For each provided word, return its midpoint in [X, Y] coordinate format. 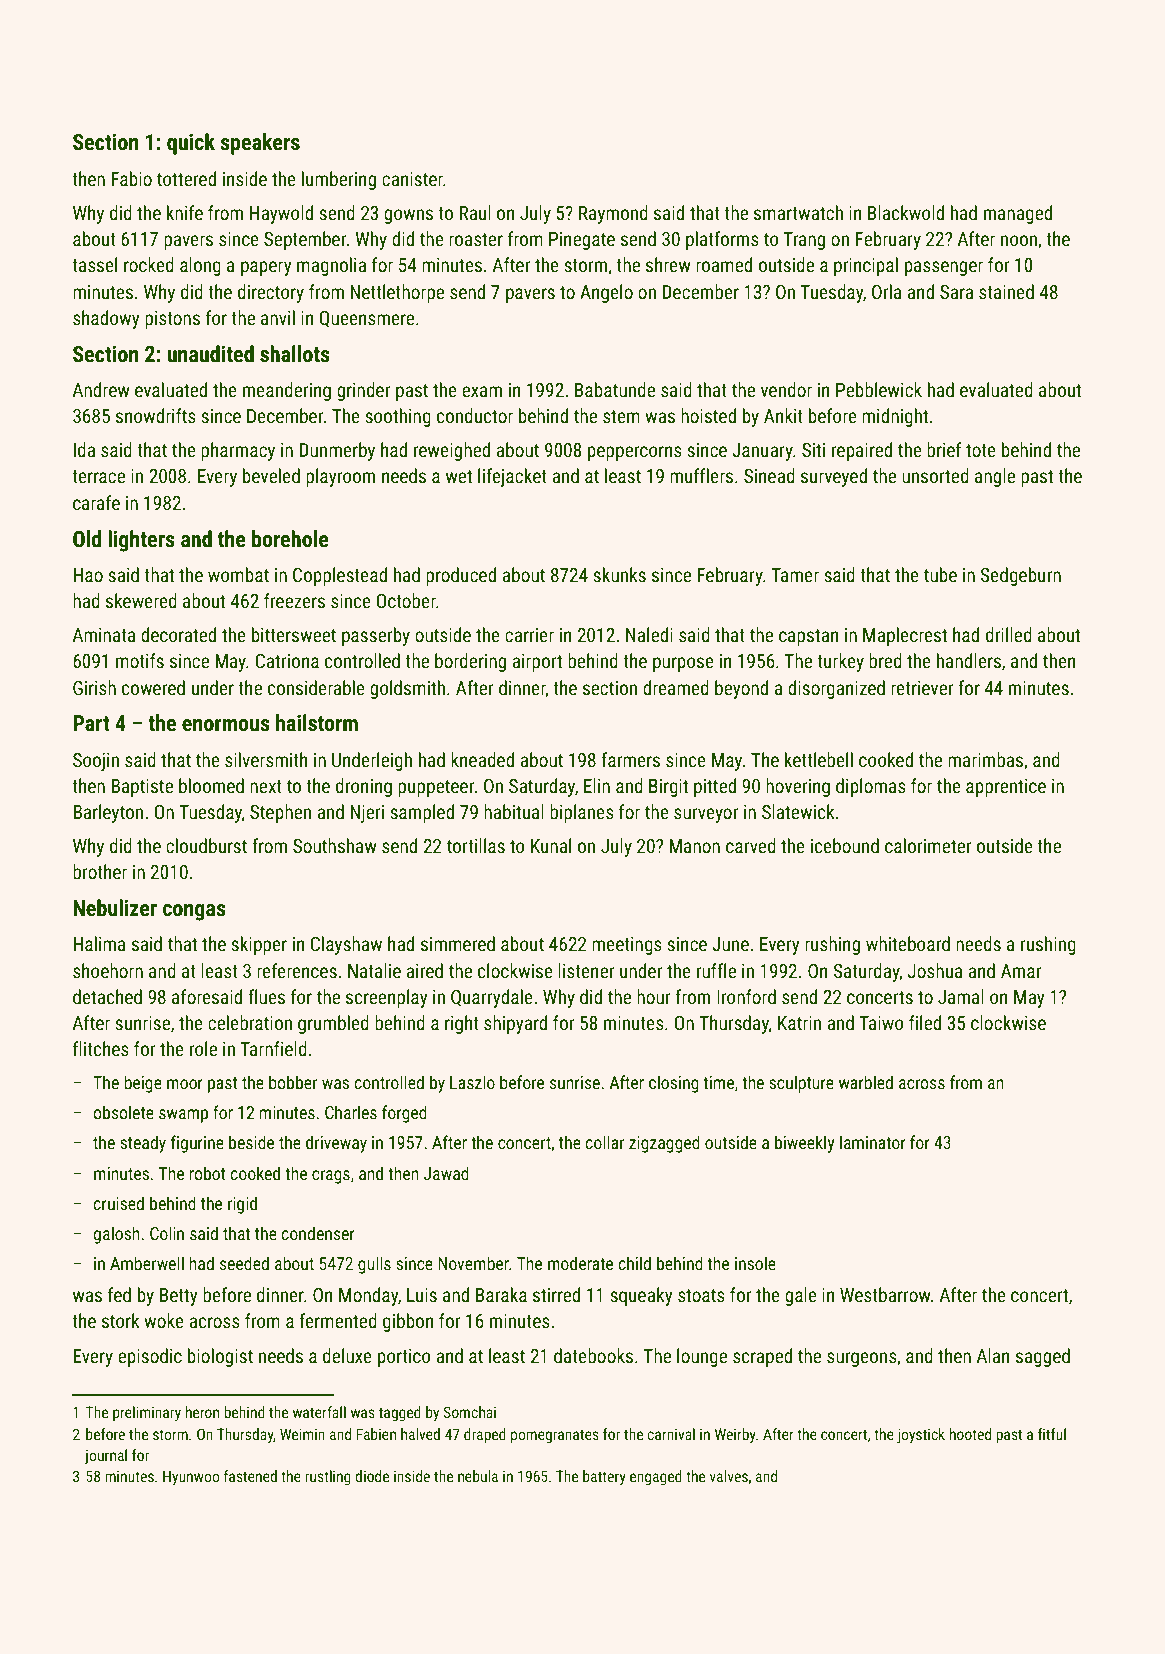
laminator [873, 1142]
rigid [242, 1205]
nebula [478, 1476]
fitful [1052, 1434]
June [730, 944]
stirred [556, 1294]
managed [1018, 214]
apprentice [1006, 788]
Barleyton [108, 813]
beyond [741, 689]
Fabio [131, 178]
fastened [250, 1476]
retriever [922, 688]
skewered [141, 600]
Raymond [613, 214]
